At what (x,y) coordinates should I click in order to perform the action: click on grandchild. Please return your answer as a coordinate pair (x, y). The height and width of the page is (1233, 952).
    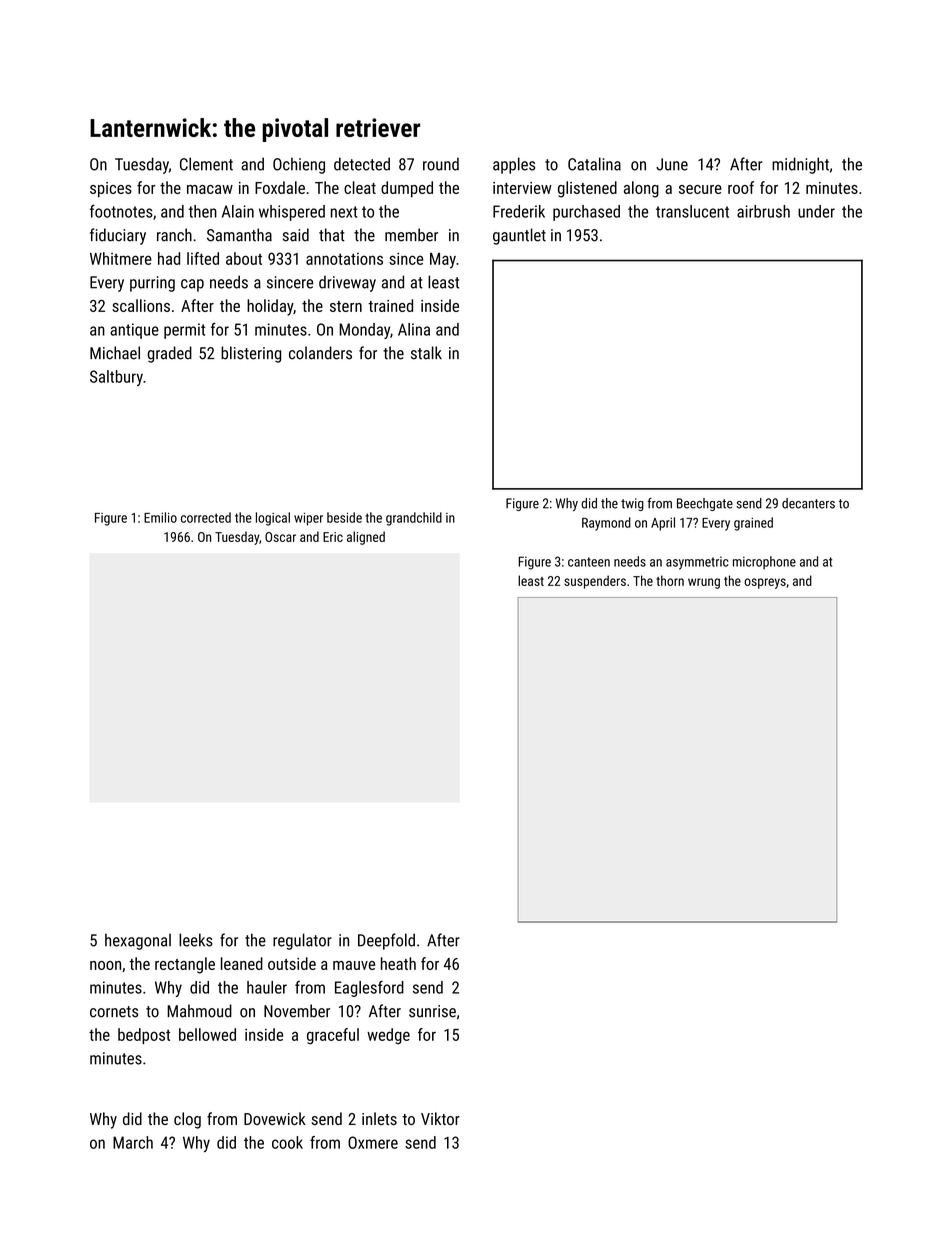
    Looking at the image, I should click on (414, 519).
